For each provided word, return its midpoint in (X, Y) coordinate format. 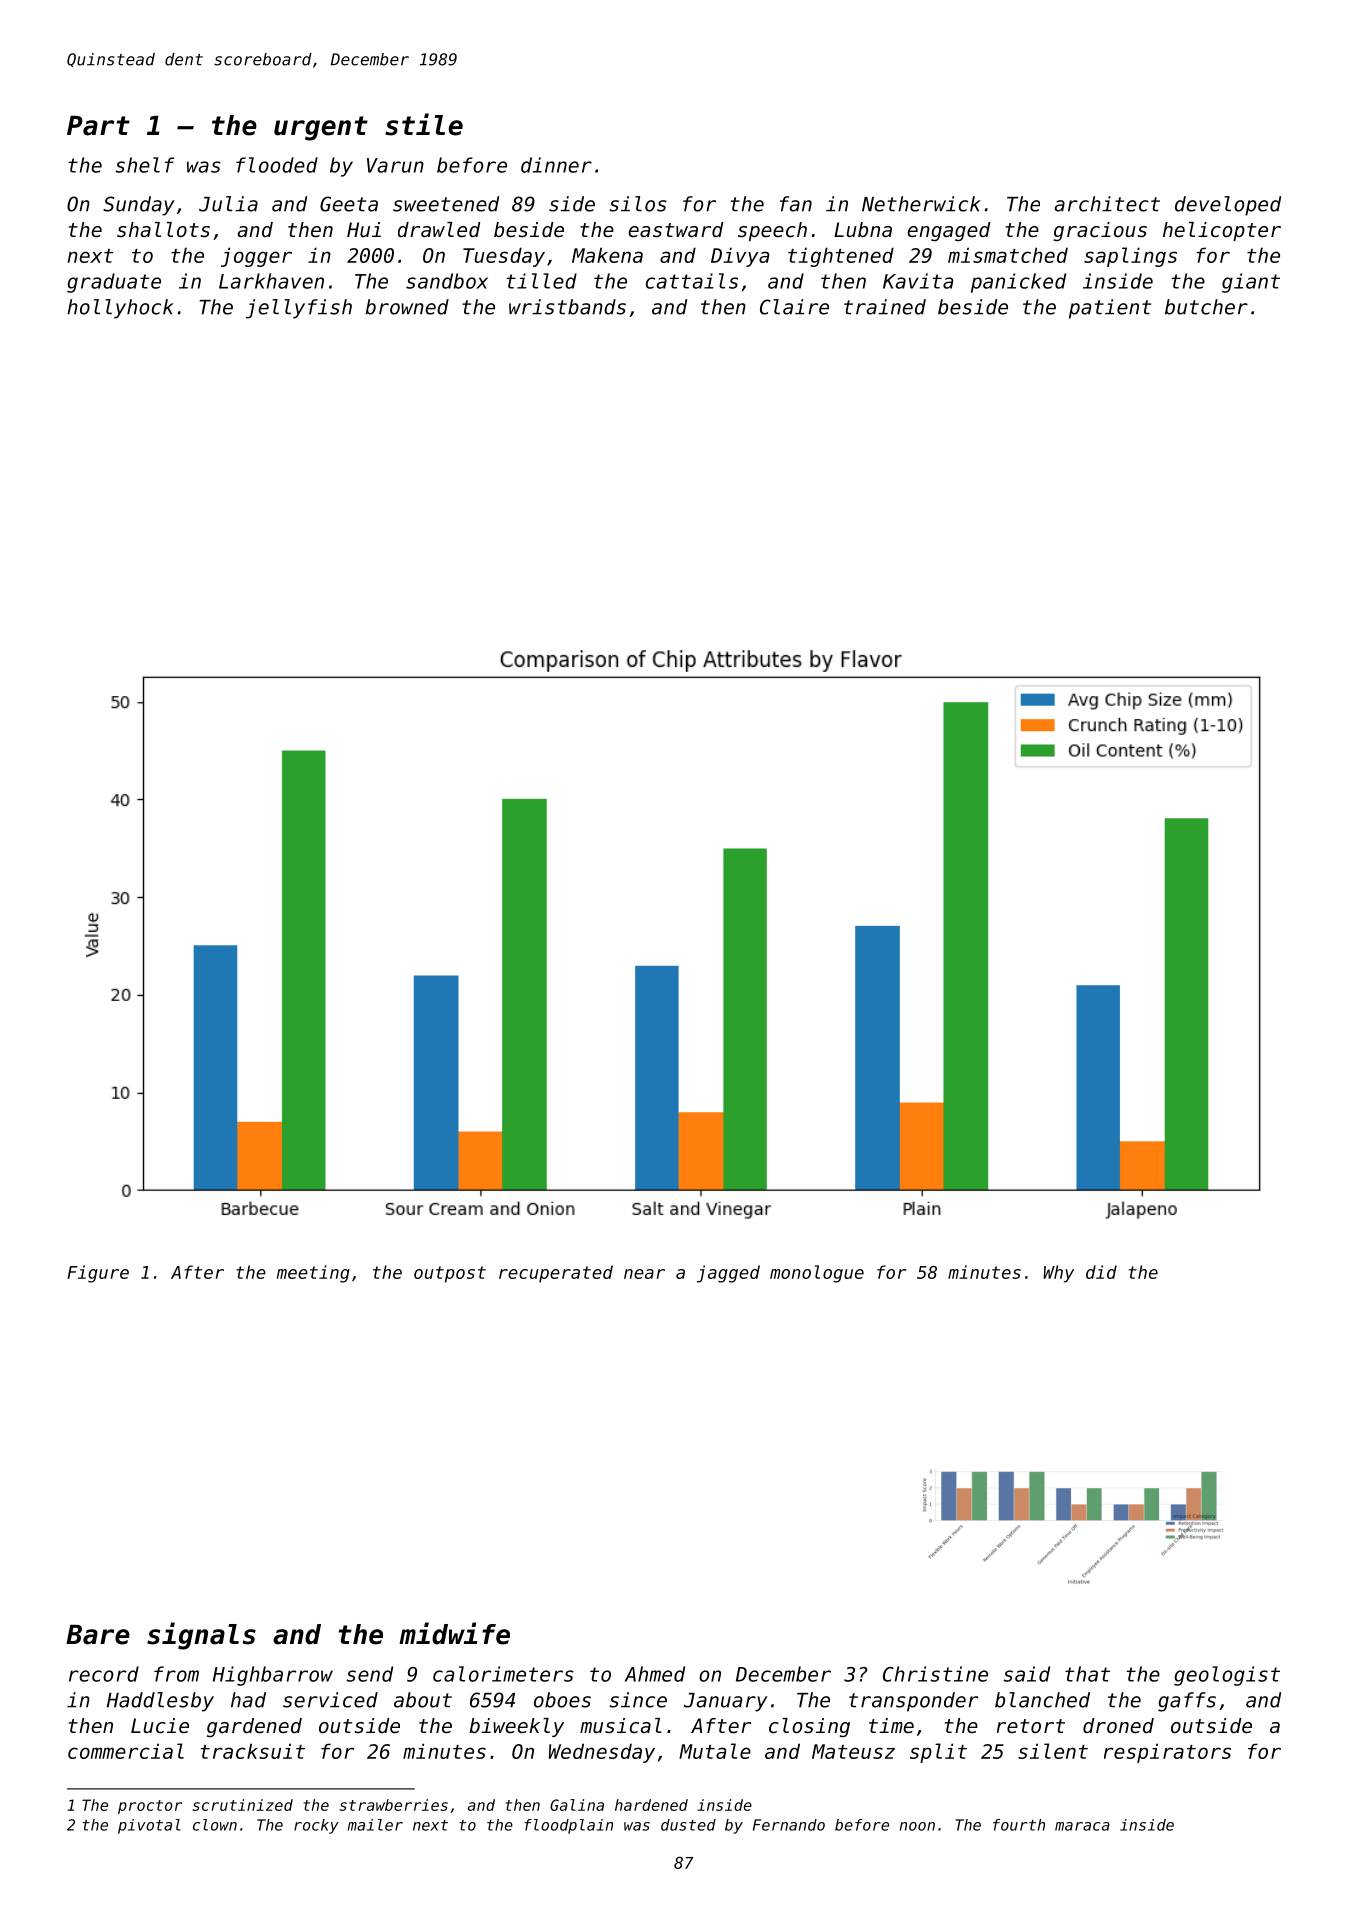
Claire (794, 307)
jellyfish (299, 309)
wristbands (567, 307)
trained (885, 307)
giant (1251, 283)
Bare (98, 1635)
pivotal (149, 1826)
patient (1110, 309)
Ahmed (655, 1674)
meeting (313, 1274)
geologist (1227, 1676)
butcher (1206, 307)
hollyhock (120, 309)
